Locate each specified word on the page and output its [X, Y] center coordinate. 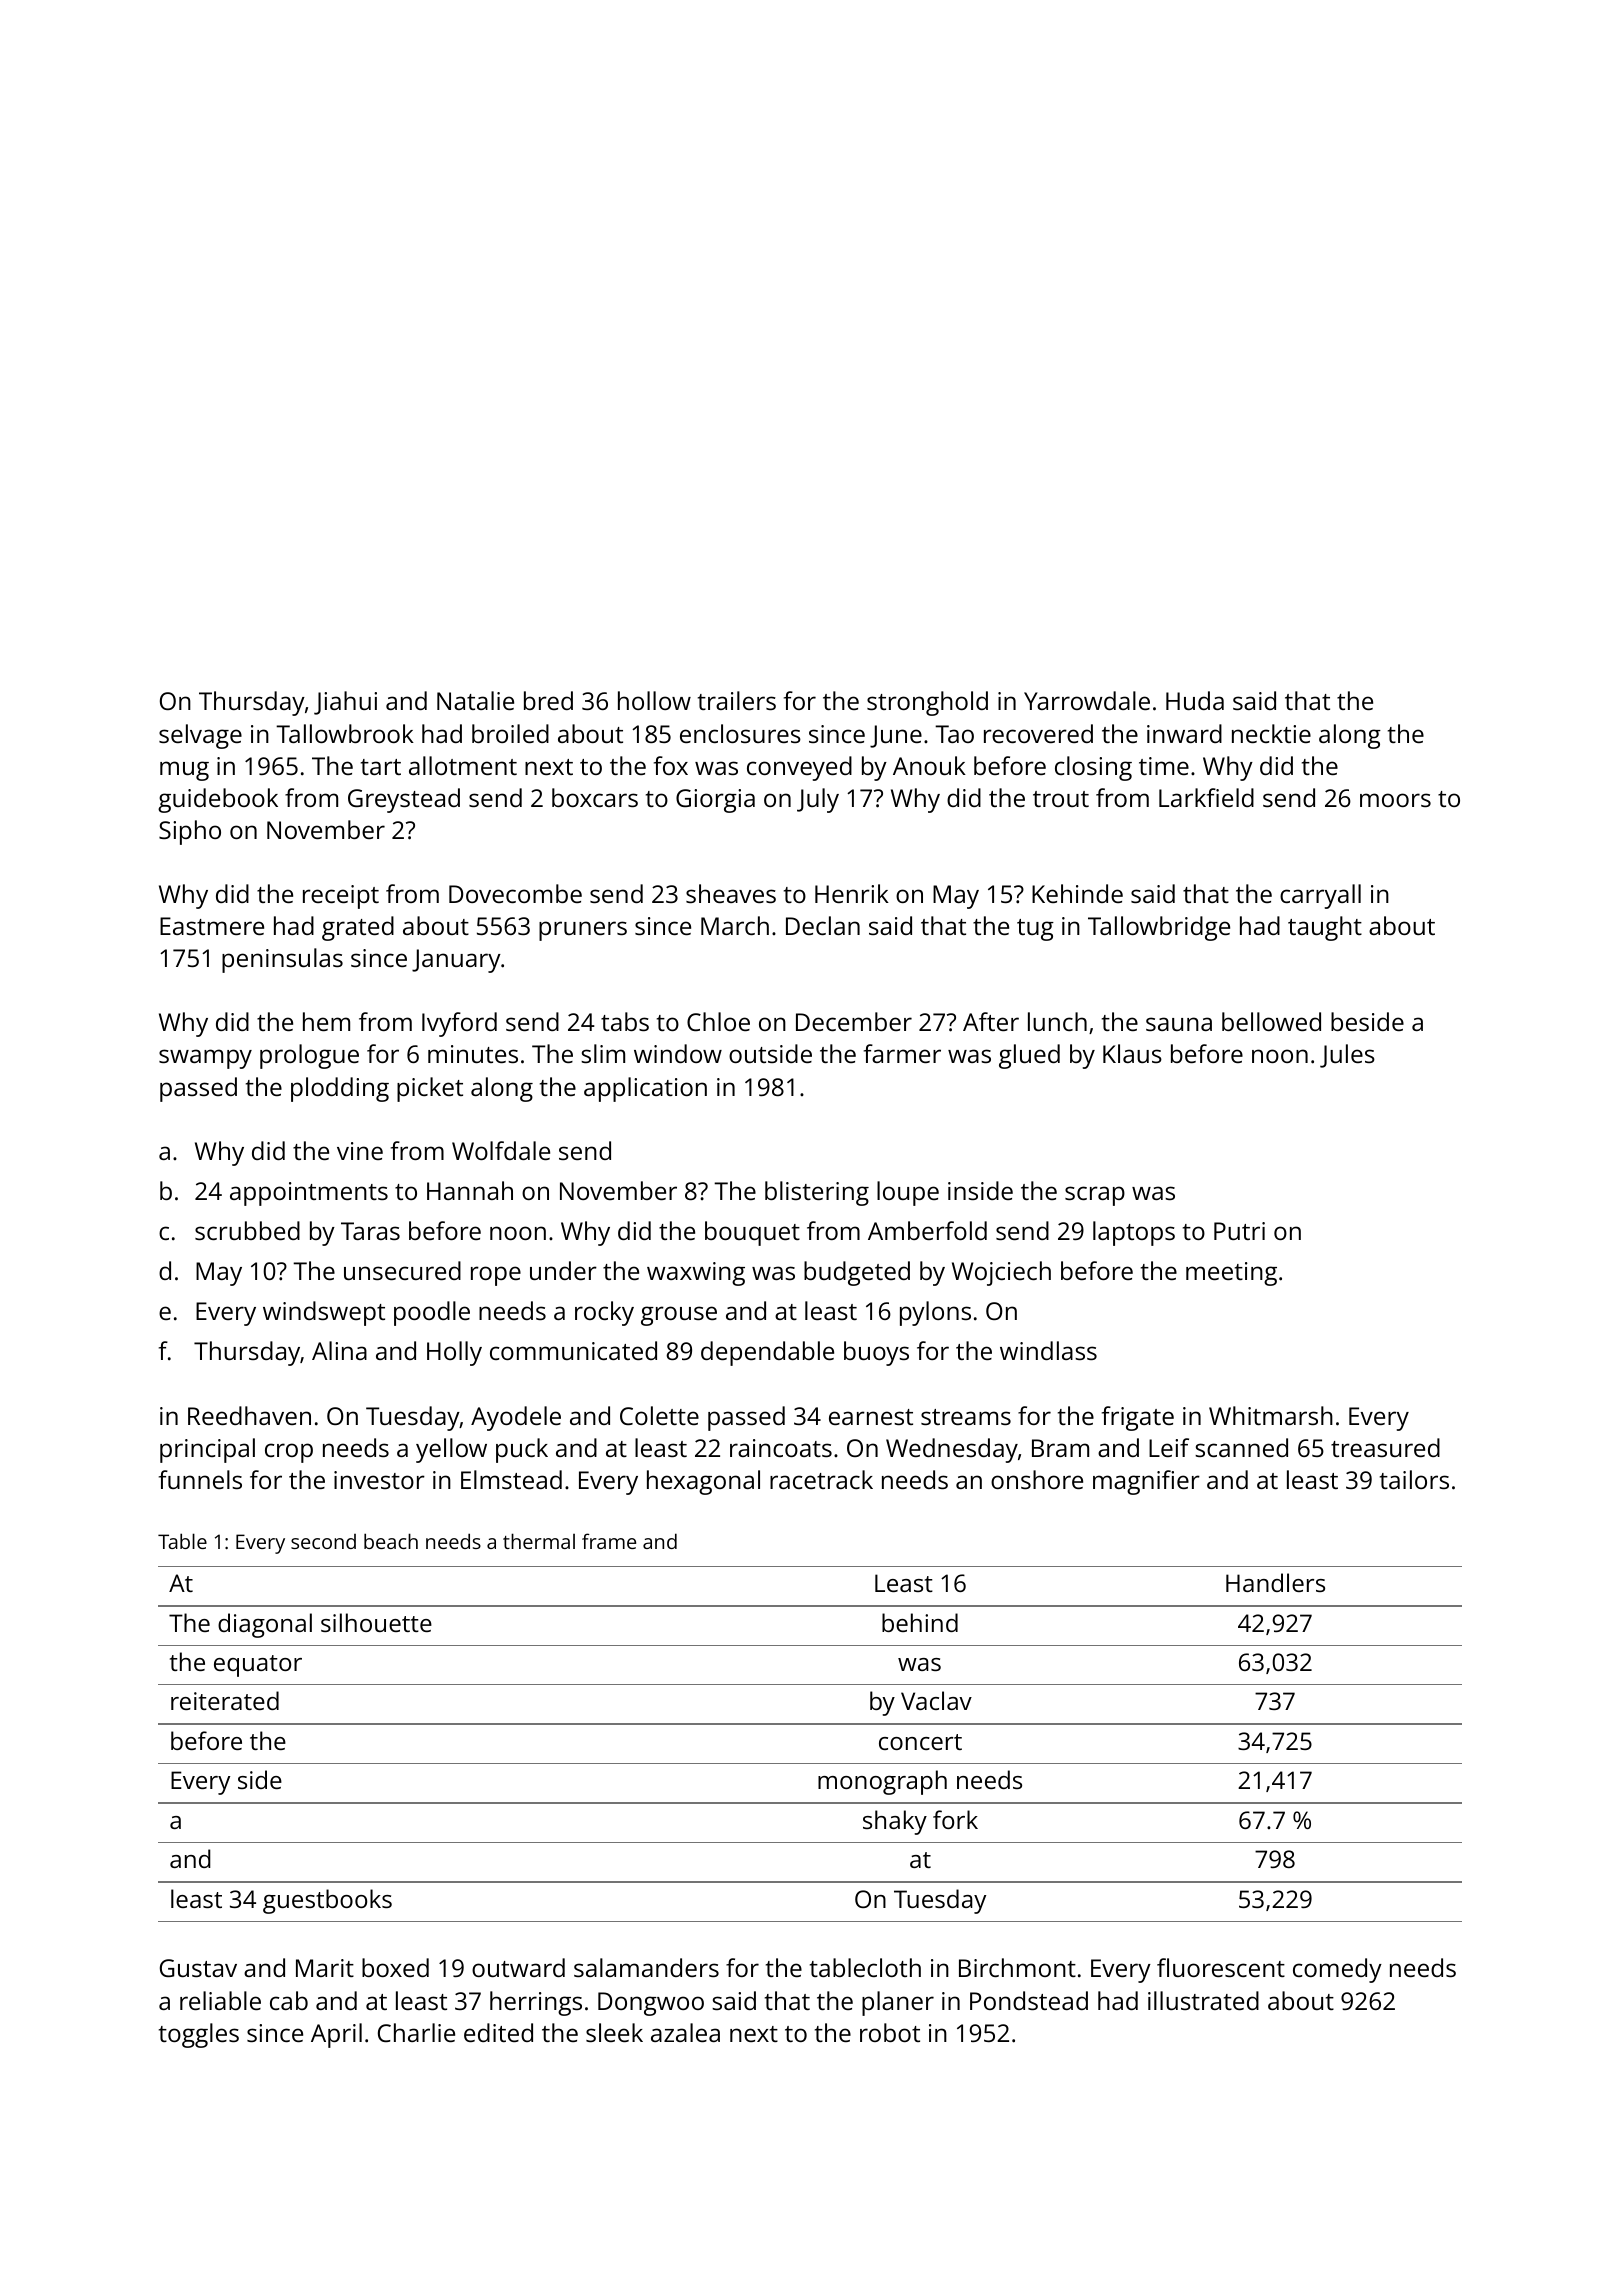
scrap [1095, 1196]
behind [920, 1622]
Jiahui [345, 703]
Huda [1195, 700]
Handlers [1275, 1582]
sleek [614, 2032]
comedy [1337, 1970]
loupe [908, 1193]
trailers [737, 700]
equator [258, 1666]
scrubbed [247, 1230]
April [336, 2035]
